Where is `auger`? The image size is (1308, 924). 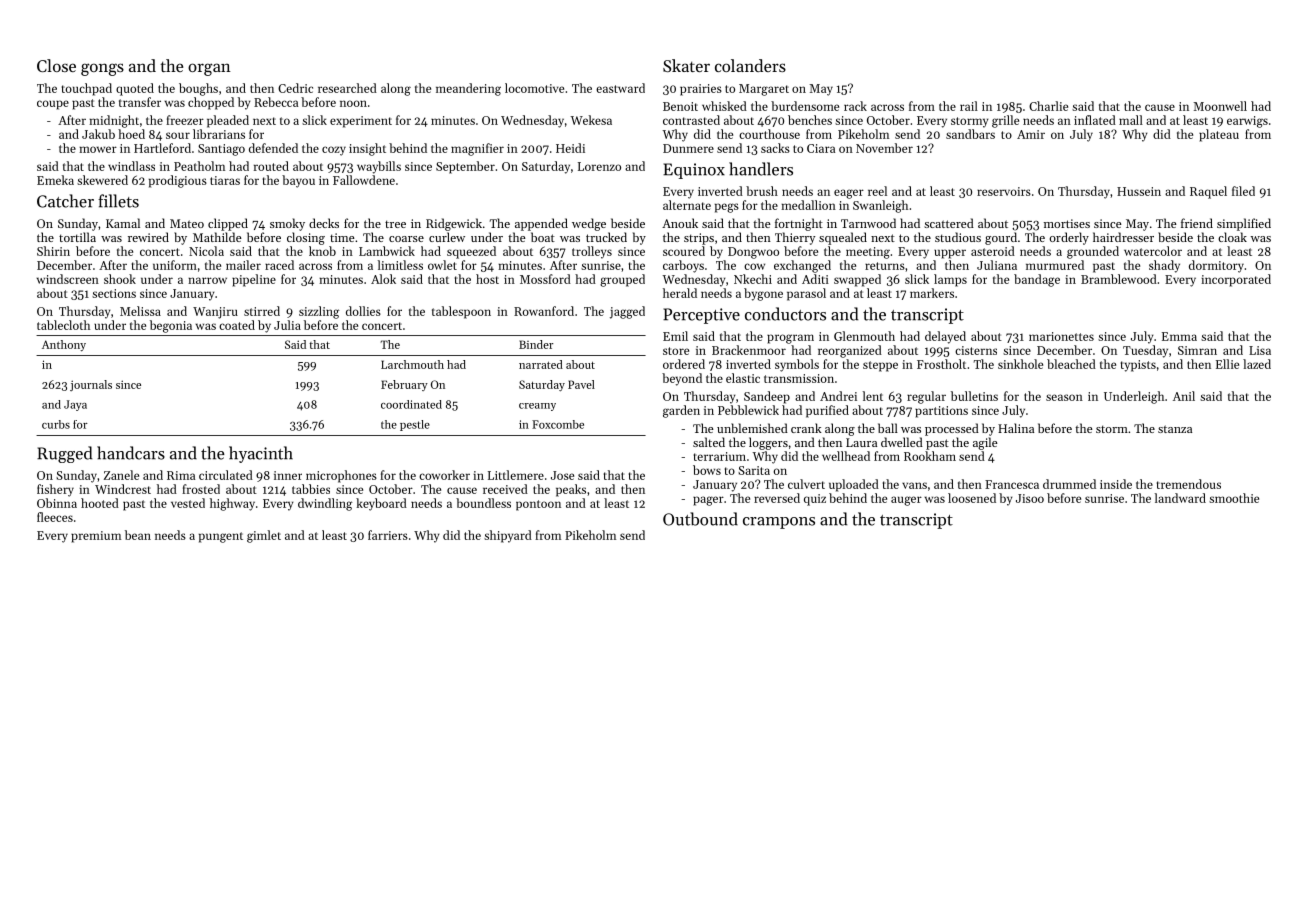
auger is located at coordinates (906, 501).
